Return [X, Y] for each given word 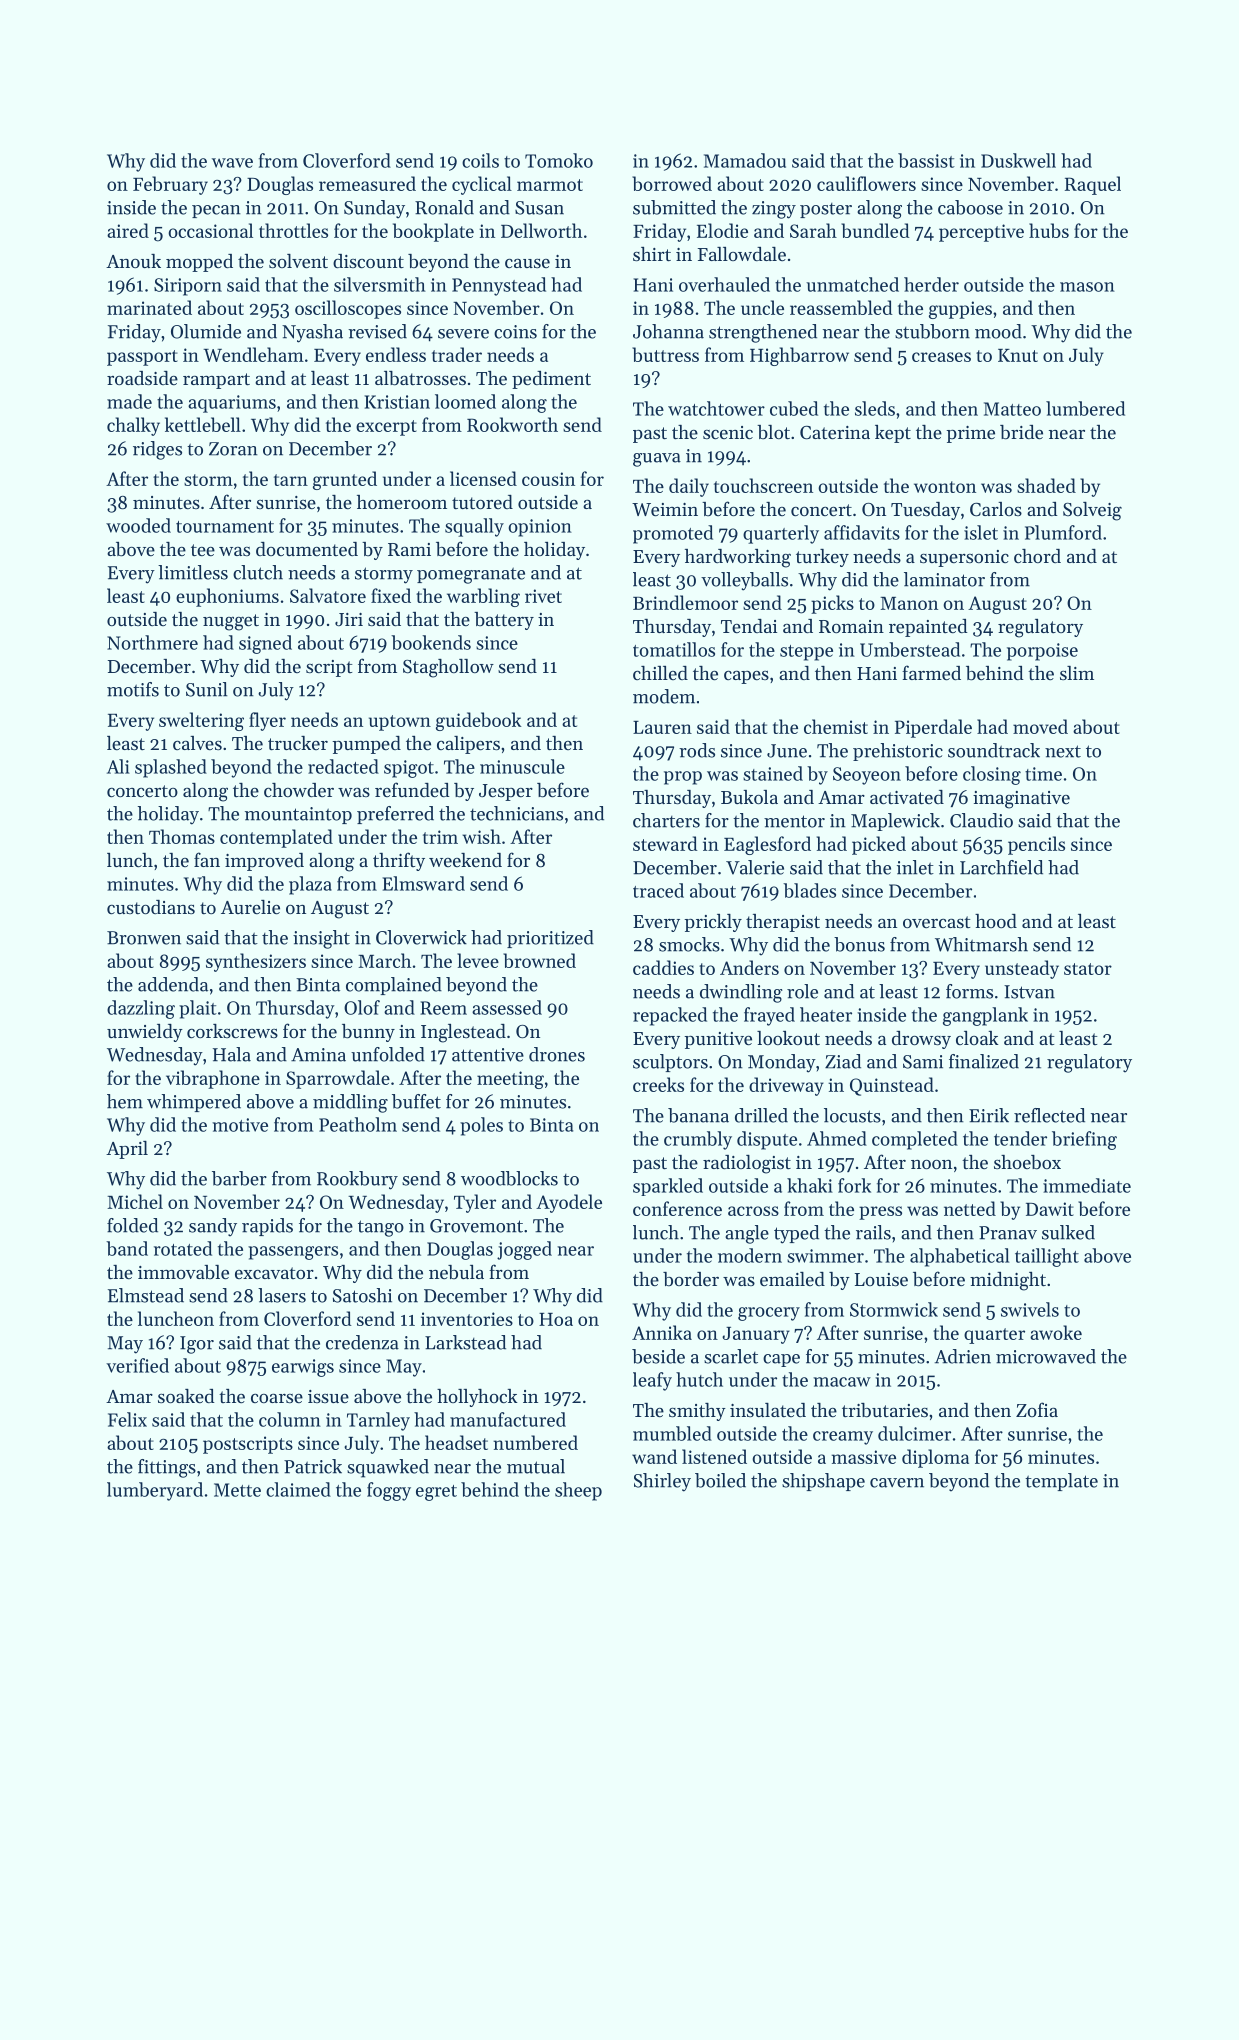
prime [970, 434]
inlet [915, 867]
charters [666, 820]
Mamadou [745, 160]
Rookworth [512, 424]
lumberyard [155, 1491]
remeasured [367, 183]
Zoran [233, 449]
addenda [173, 984]
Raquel [1093, 185]
